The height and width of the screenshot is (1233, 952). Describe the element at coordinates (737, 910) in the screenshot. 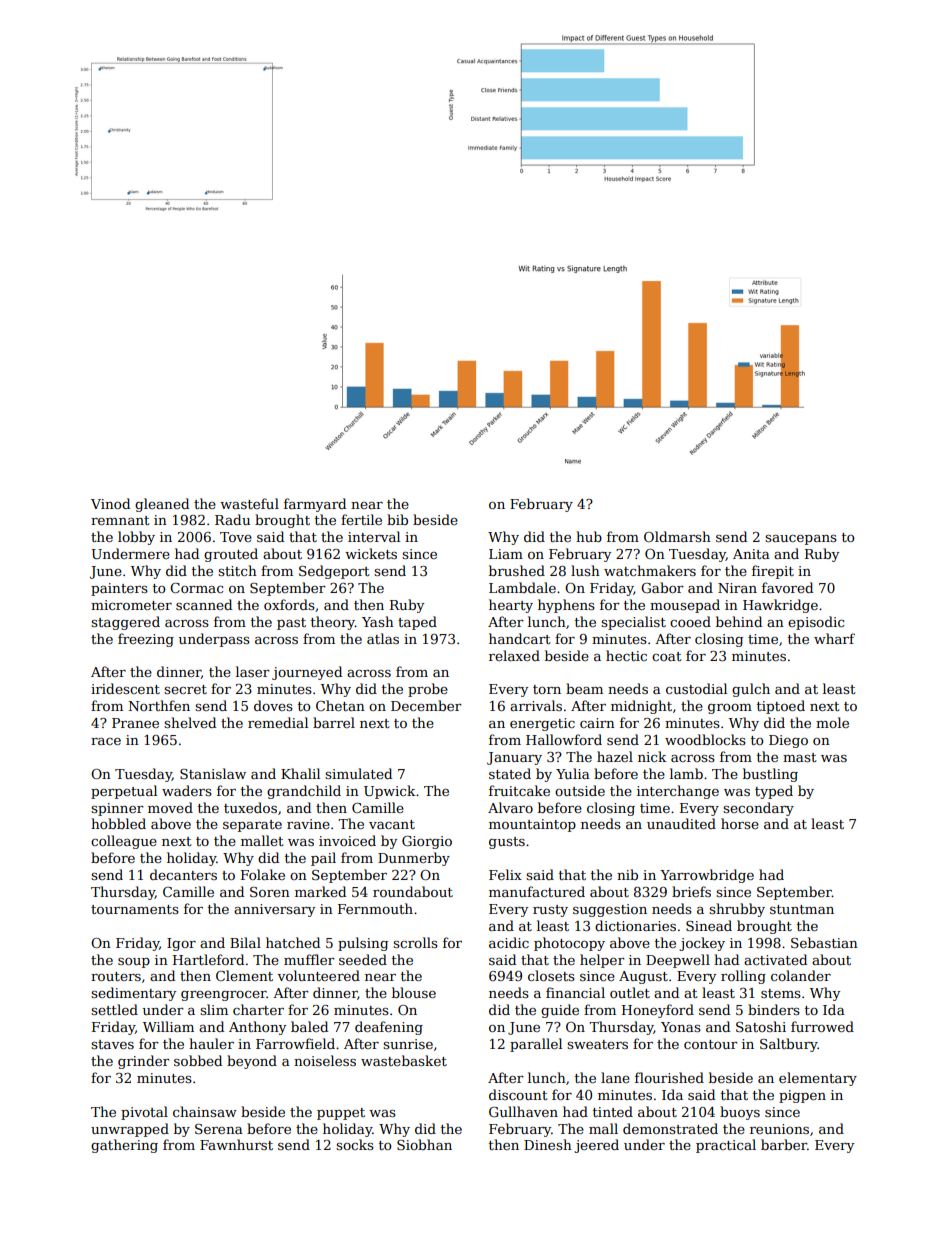

I see `shrubby` at that location.
